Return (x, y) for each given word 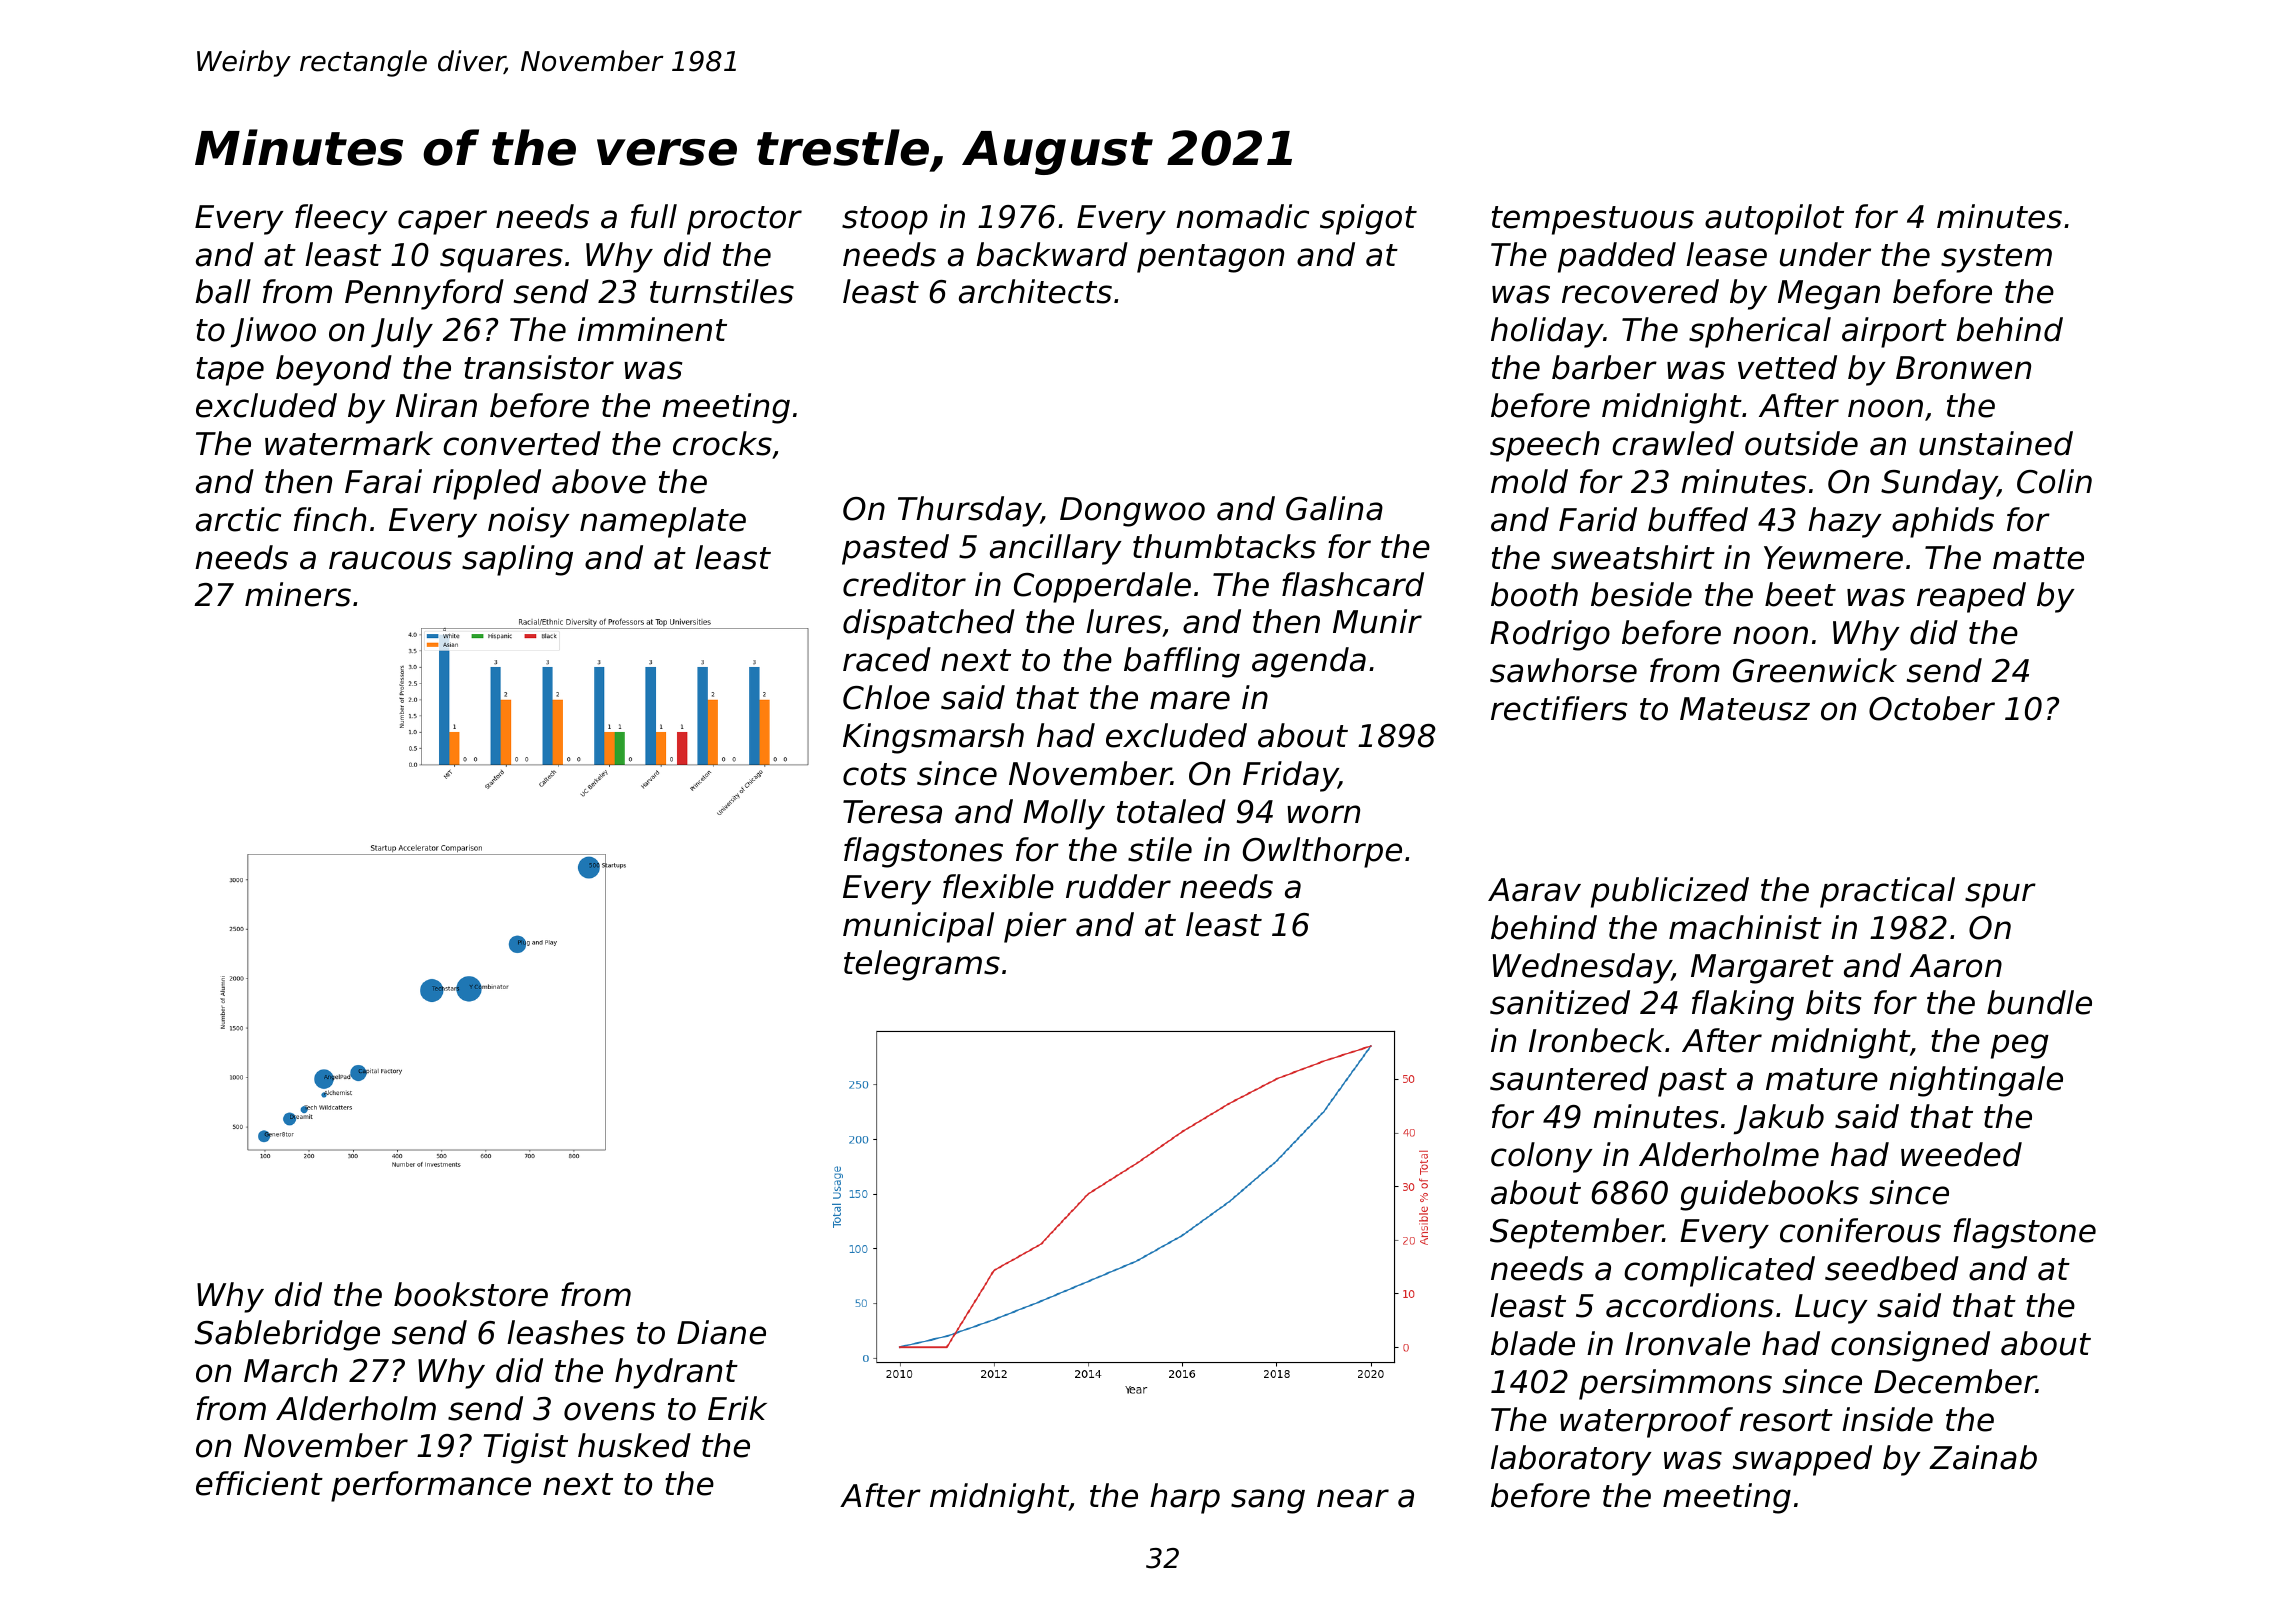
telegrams (922, 965)
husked (634, 1445)
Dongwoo (1132, 512)
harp (1185, 1498)
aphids (1943, 522)
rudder (1118, 886)
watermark (349, 443)
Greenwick (1815, 670)
